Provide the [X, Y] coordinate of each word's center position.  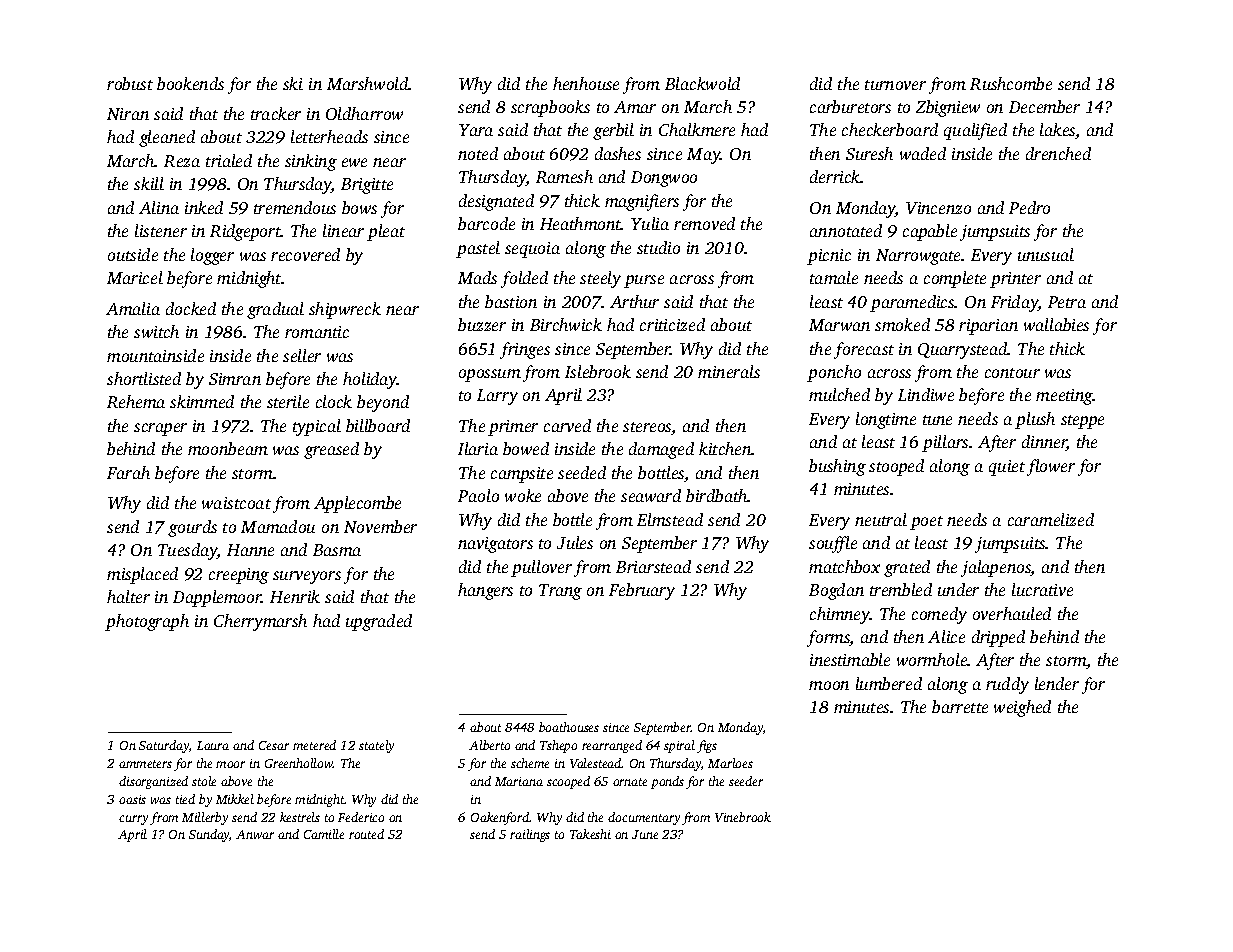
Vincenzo [938, 208]
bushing [837, 467]
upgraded [379, 622]
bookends [190, 83]
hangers [485, 591]
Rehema [136, 401]
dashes [618, 153]
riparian [988, 327]
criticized [672, 324]
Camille [324, 834]
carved [567, 425]
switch [156, 331]
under [958, 589]
